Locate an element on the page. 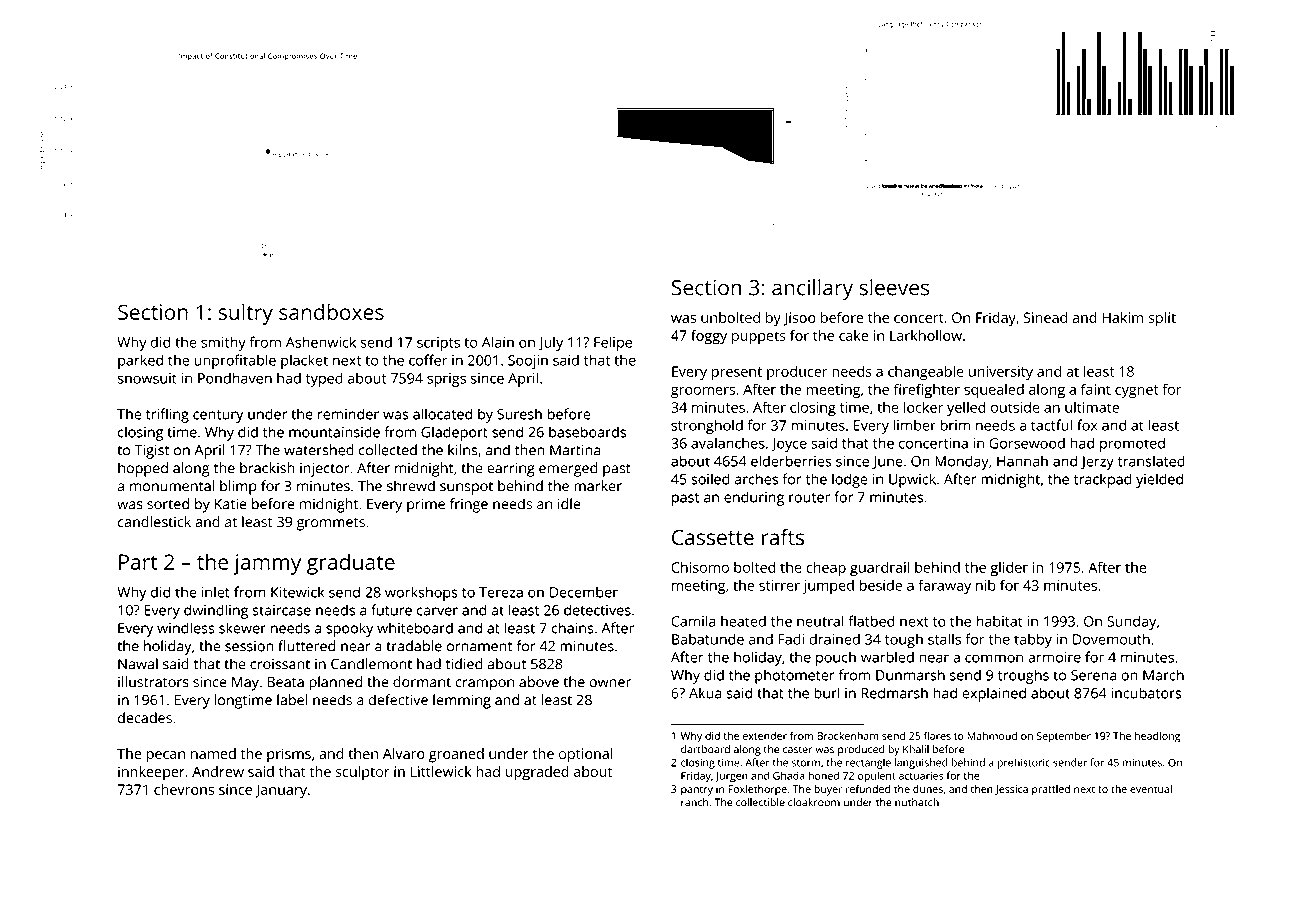 The width and height of the image is (1308, 924). nib is located at coordinates (986, 585).
